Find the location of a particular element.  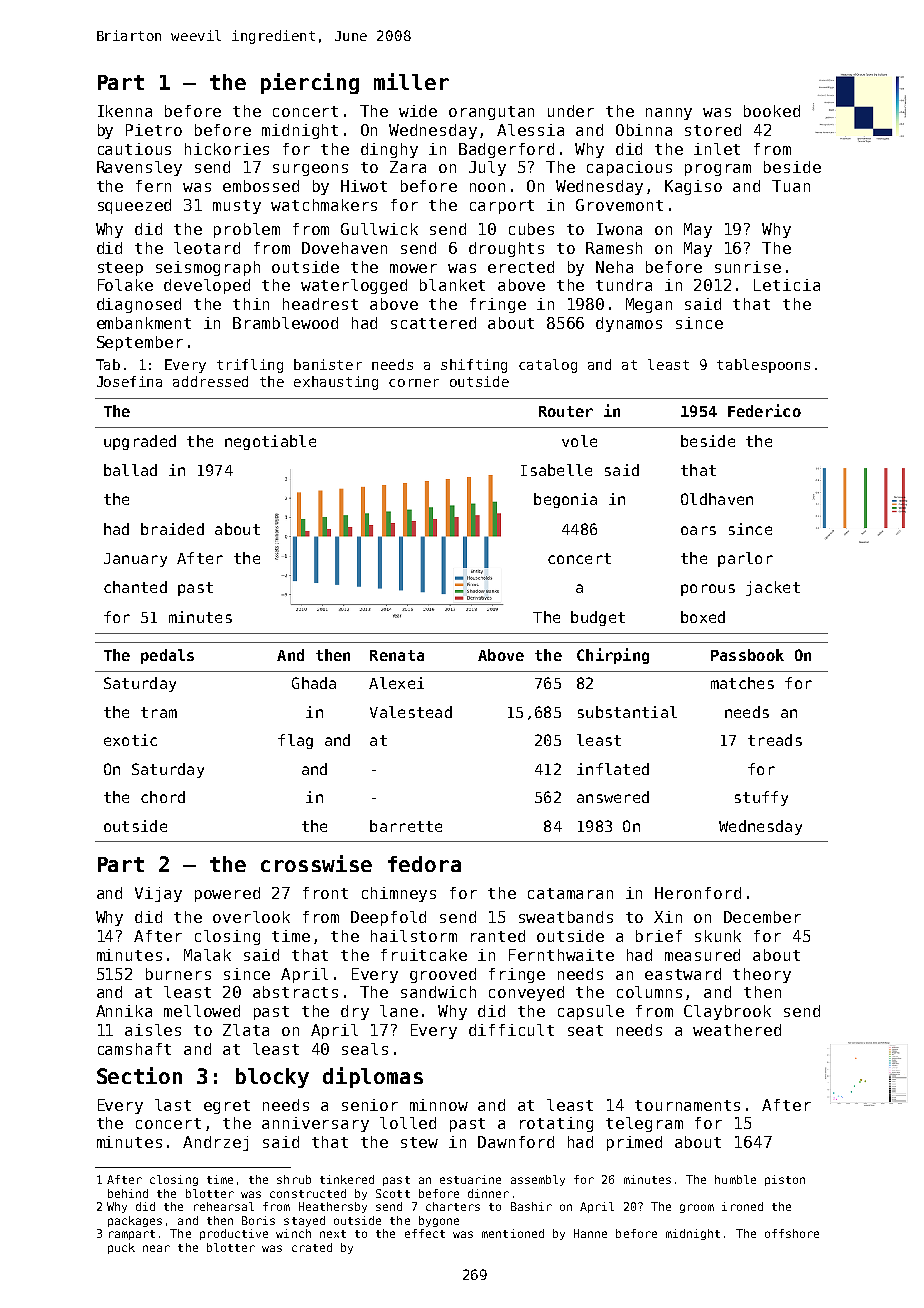

Dawnford is located at coordinates (516, 1142).
